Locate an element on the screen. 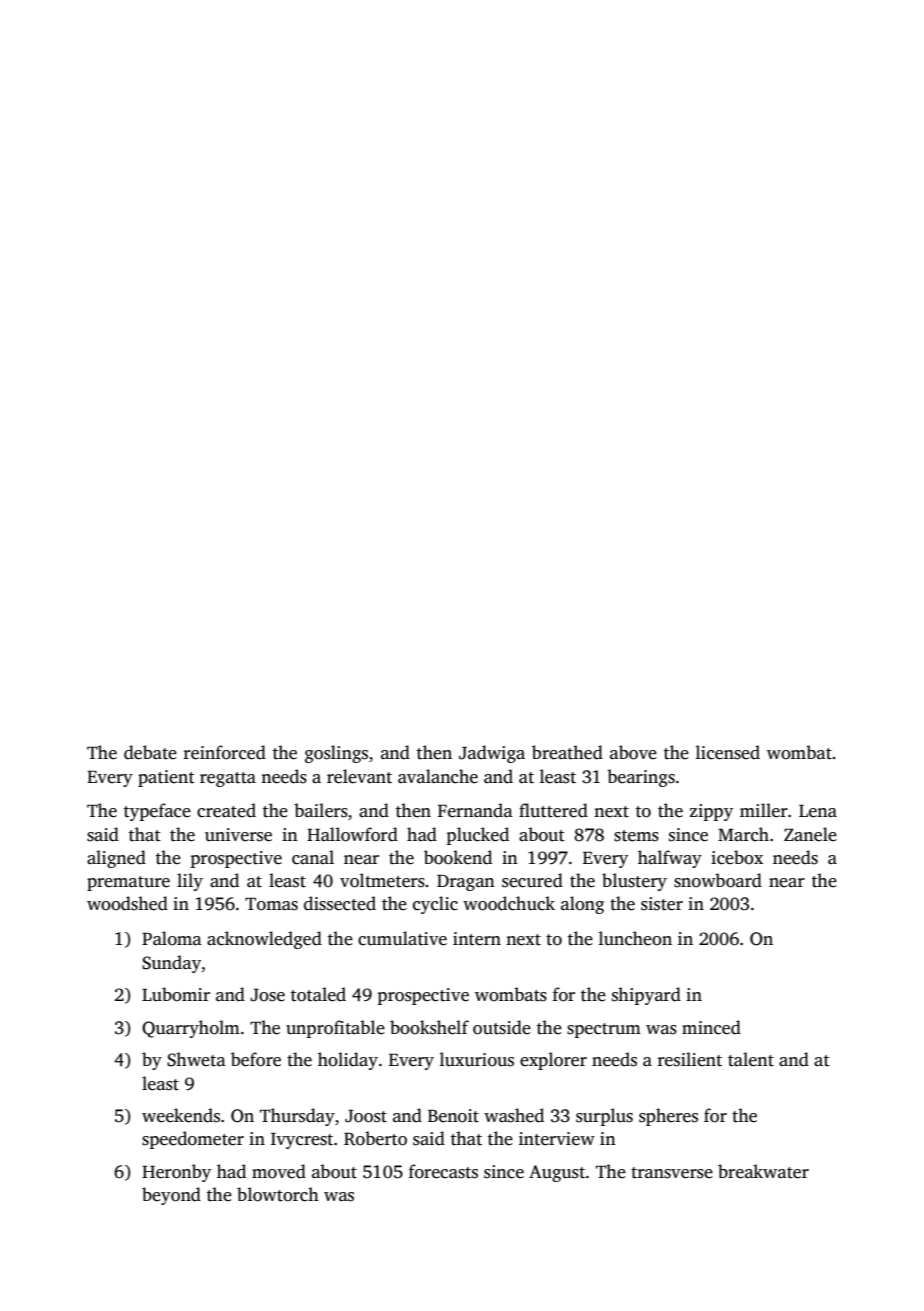 The height and width of the screenshot is (1311, 924). Hallowford is located at coordinates (352, 834).
